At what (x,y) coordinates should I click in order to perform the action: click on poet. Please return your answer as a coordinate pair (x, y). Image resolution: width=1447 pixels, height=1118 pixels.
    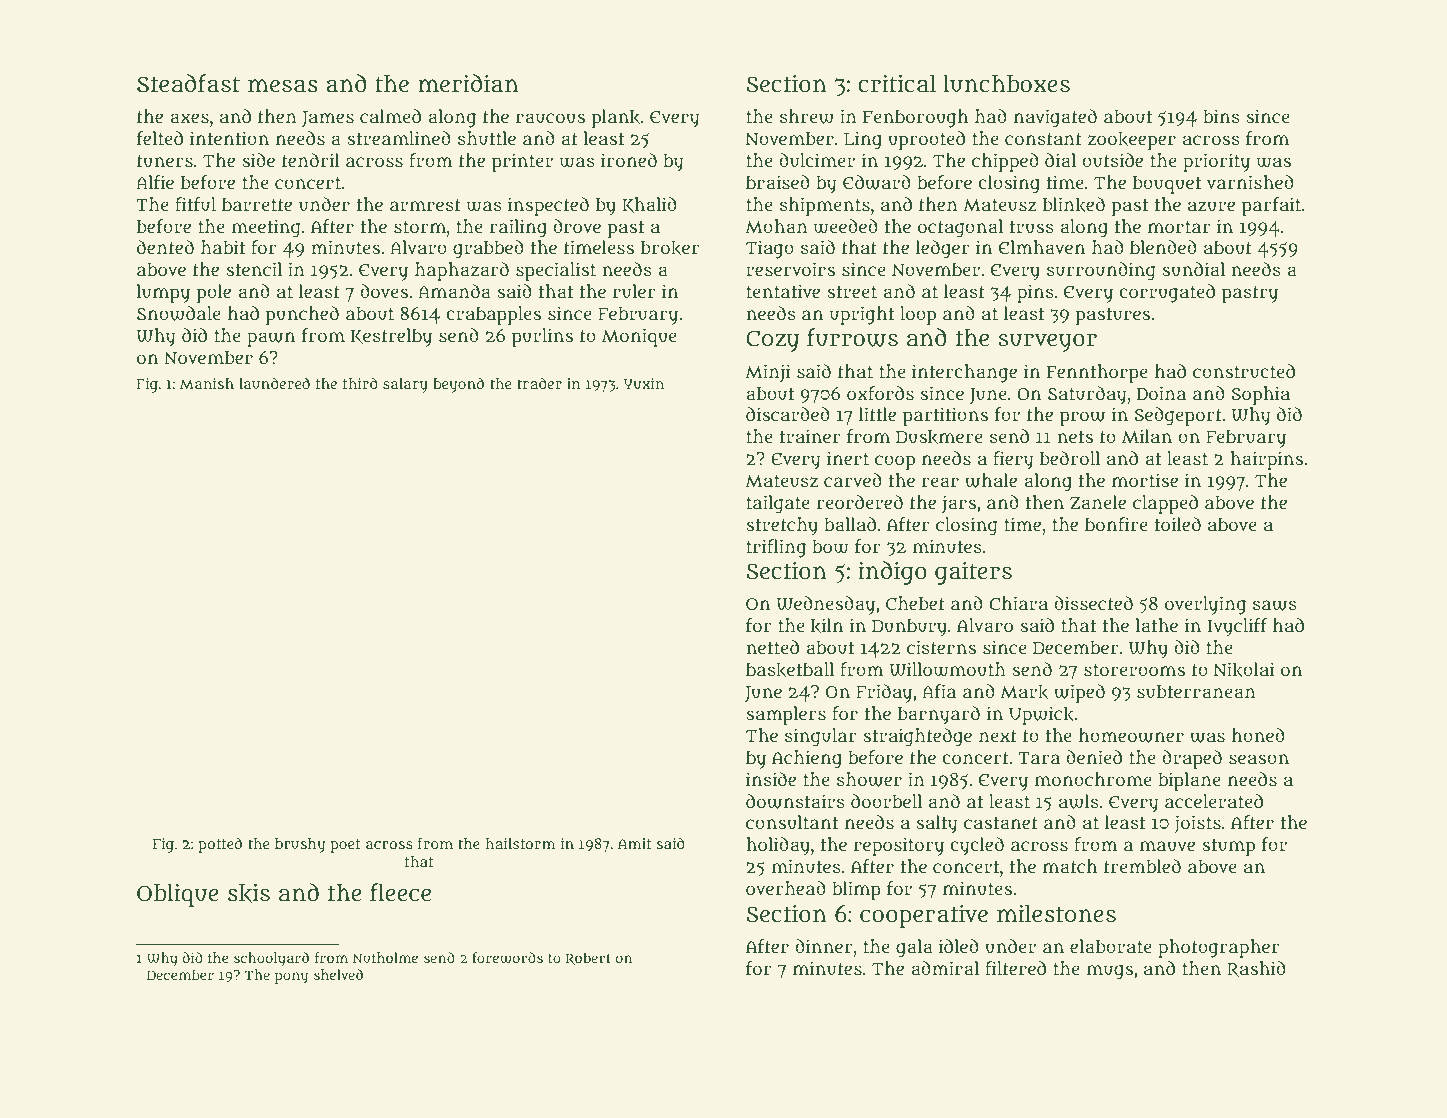
    Looking at the image, I should click on (345, 846).
